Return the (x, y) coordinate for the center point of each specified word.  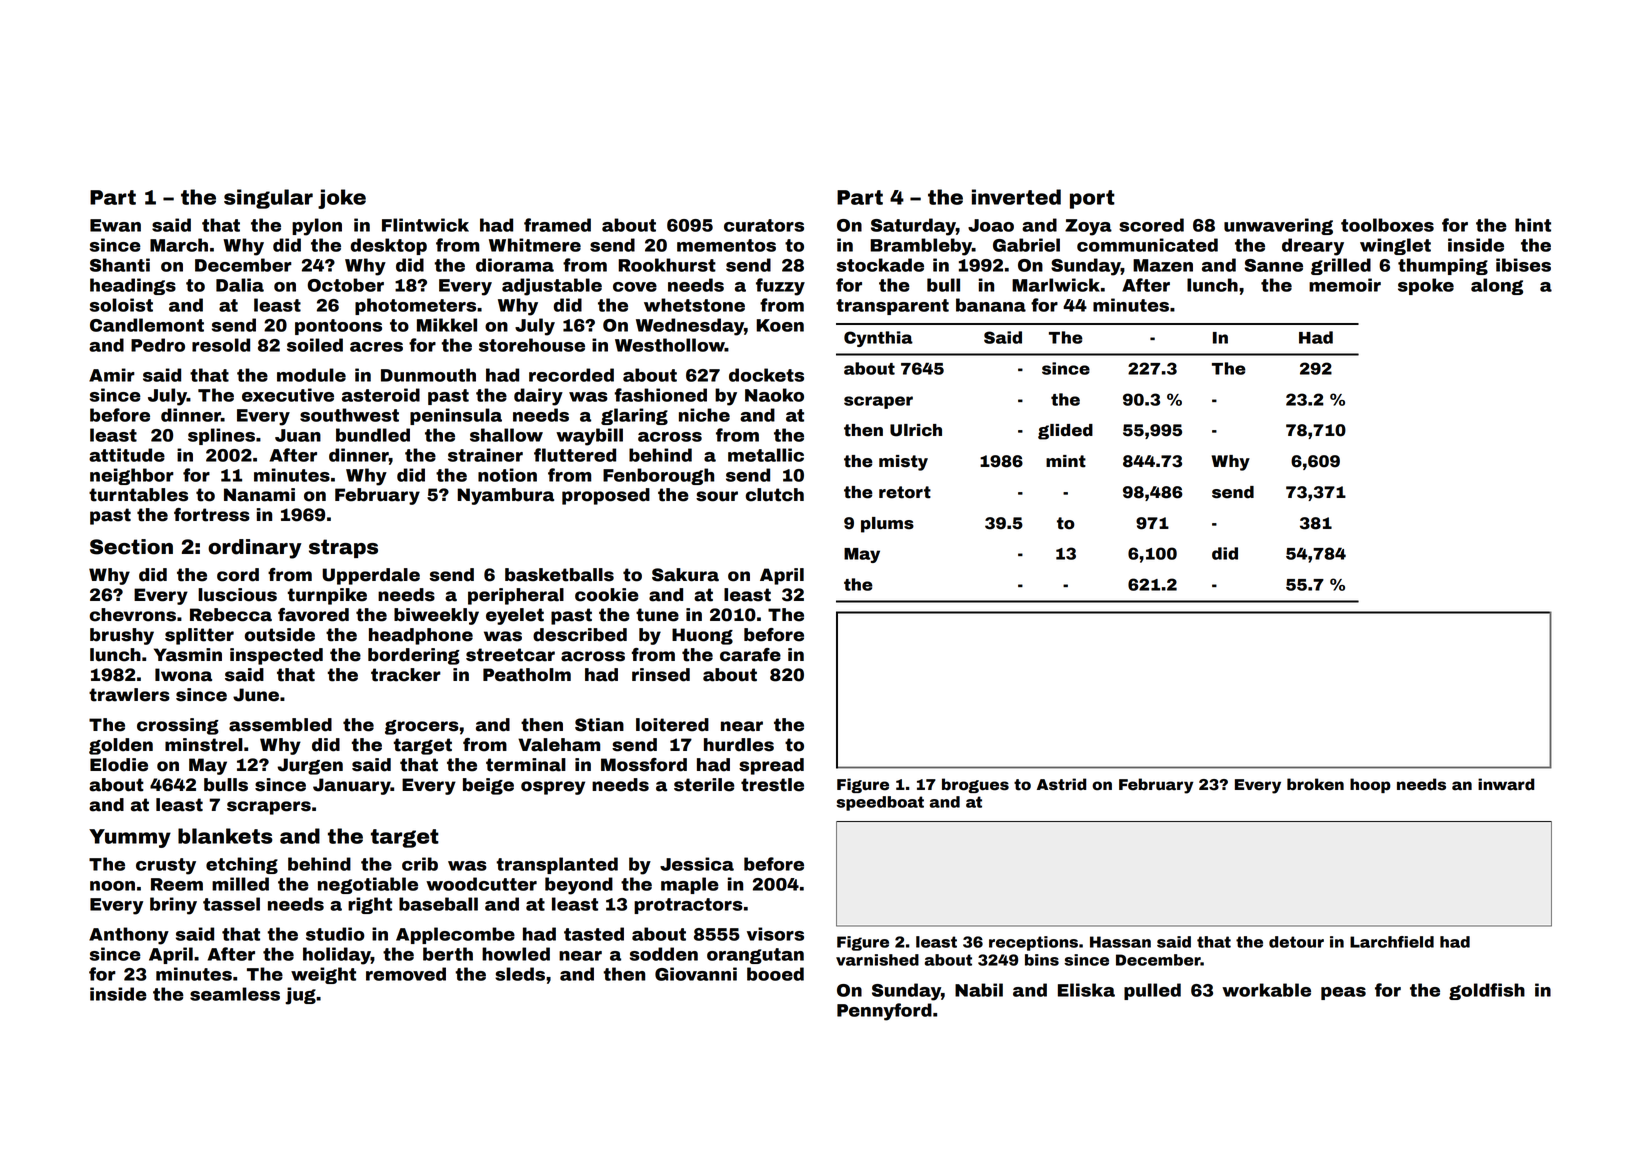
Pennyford (884, 1012)
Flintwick (425, 225)
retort (905, 492)
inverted (1016, 197)
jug (300, 996)
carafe (750, 655)
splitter (199, 636)
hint (1533, 225)
